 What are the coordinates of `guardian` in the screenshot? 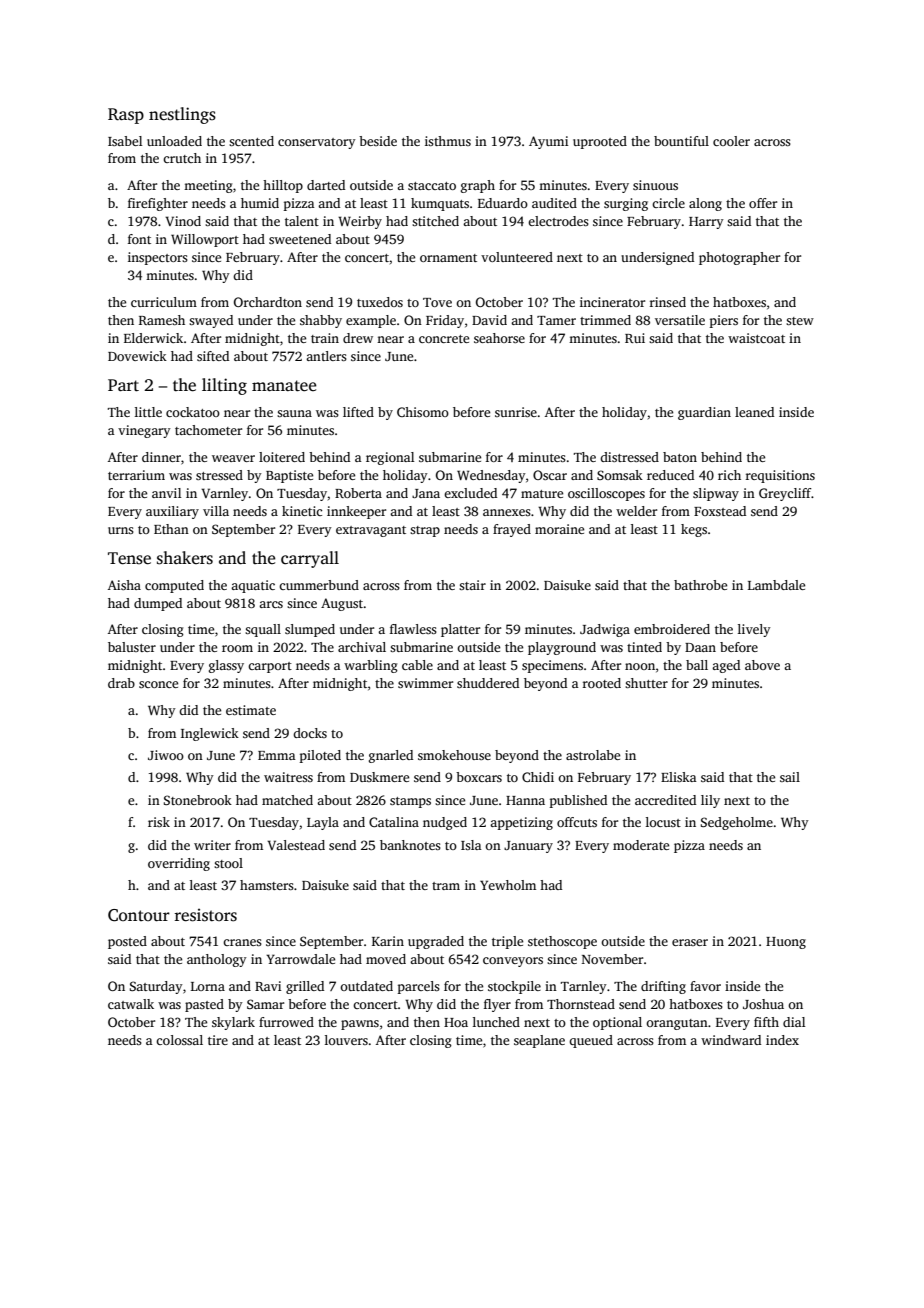 It's located at (704, 413).
